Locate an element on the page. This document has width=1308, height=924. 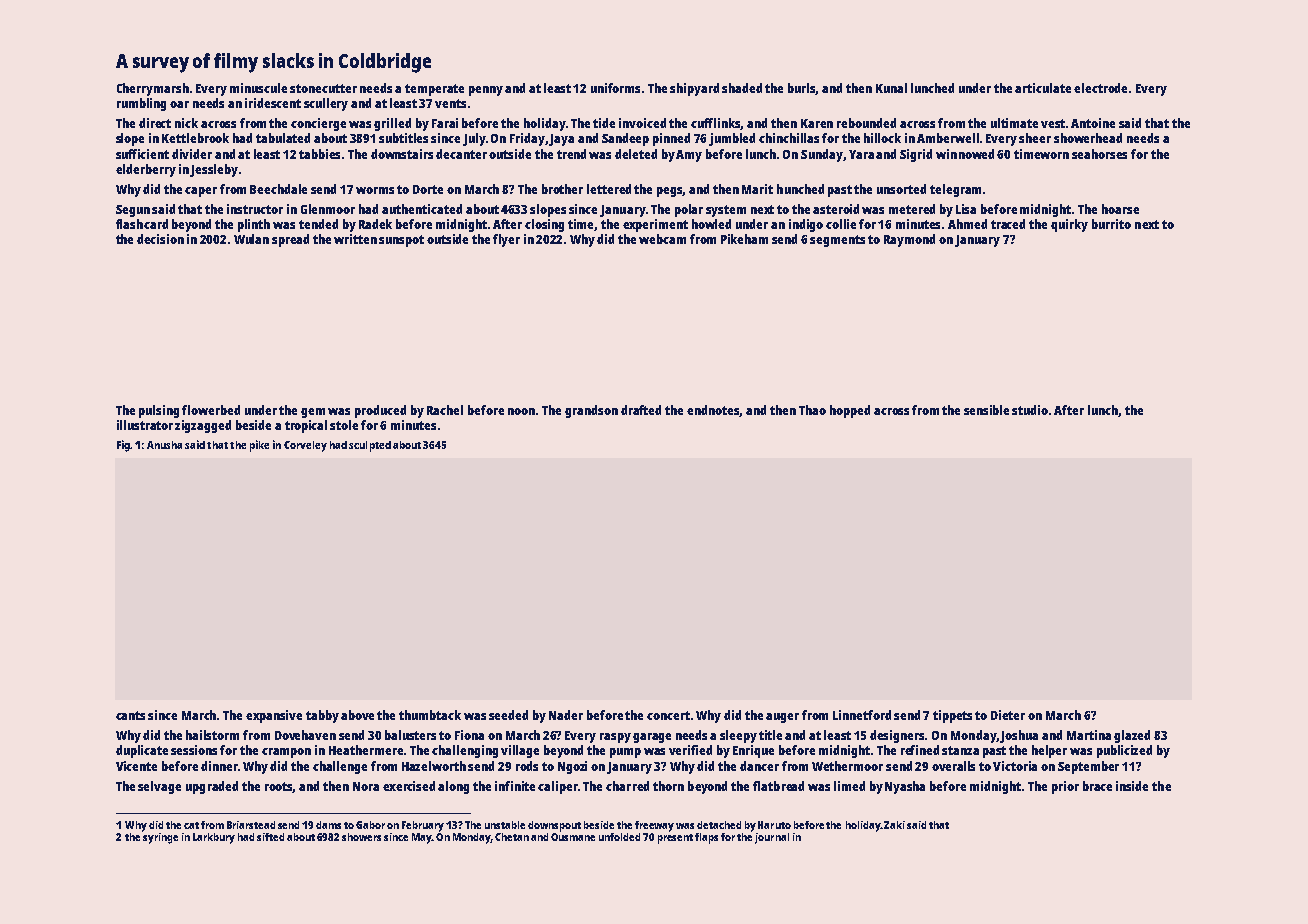
rumbling is located at coordinates (141, 104).
